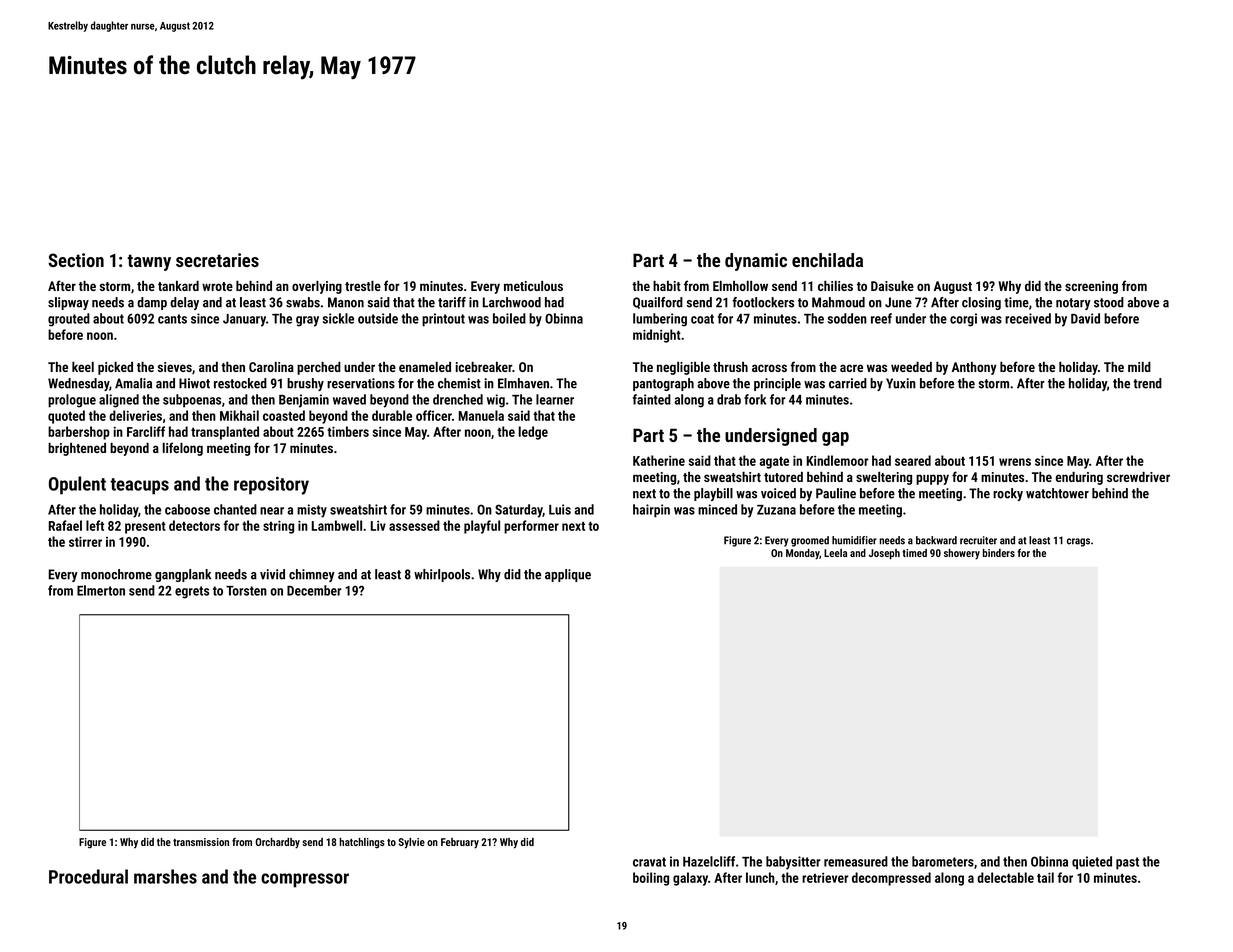  I want to click on damp, so click(152, 303).
